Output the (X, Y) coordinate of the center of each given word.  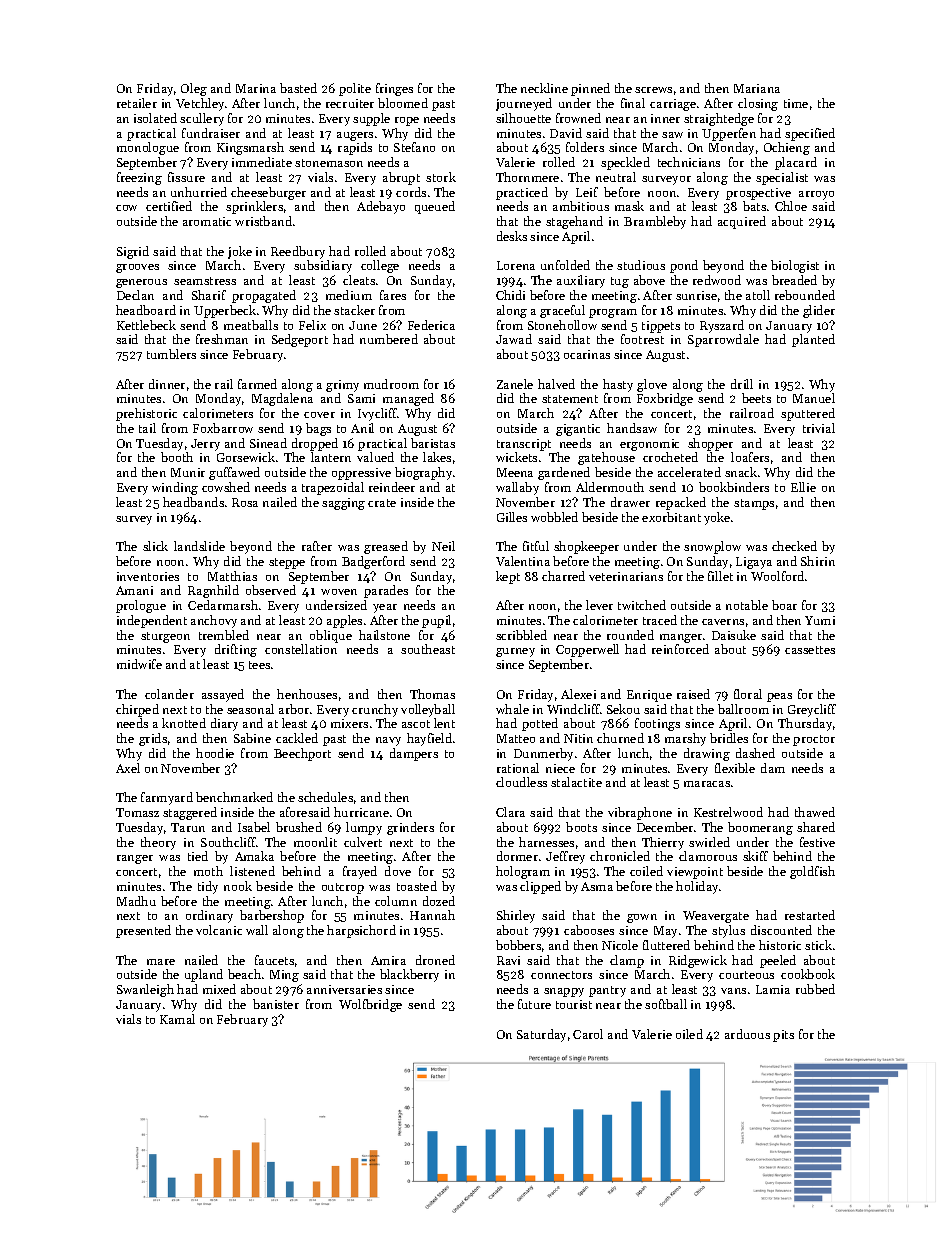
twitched (642, 605)
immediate (262, 162)
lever (599, 605)
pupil (436, 621)
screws (653, 90)
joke (240, 252)
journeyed (524, 104)
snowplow (712, 547)
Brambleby (655, 222)
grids (153, 739)
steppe (287, 563)
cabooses (589, 930)
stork (441, 177)
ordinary (209, 916)
